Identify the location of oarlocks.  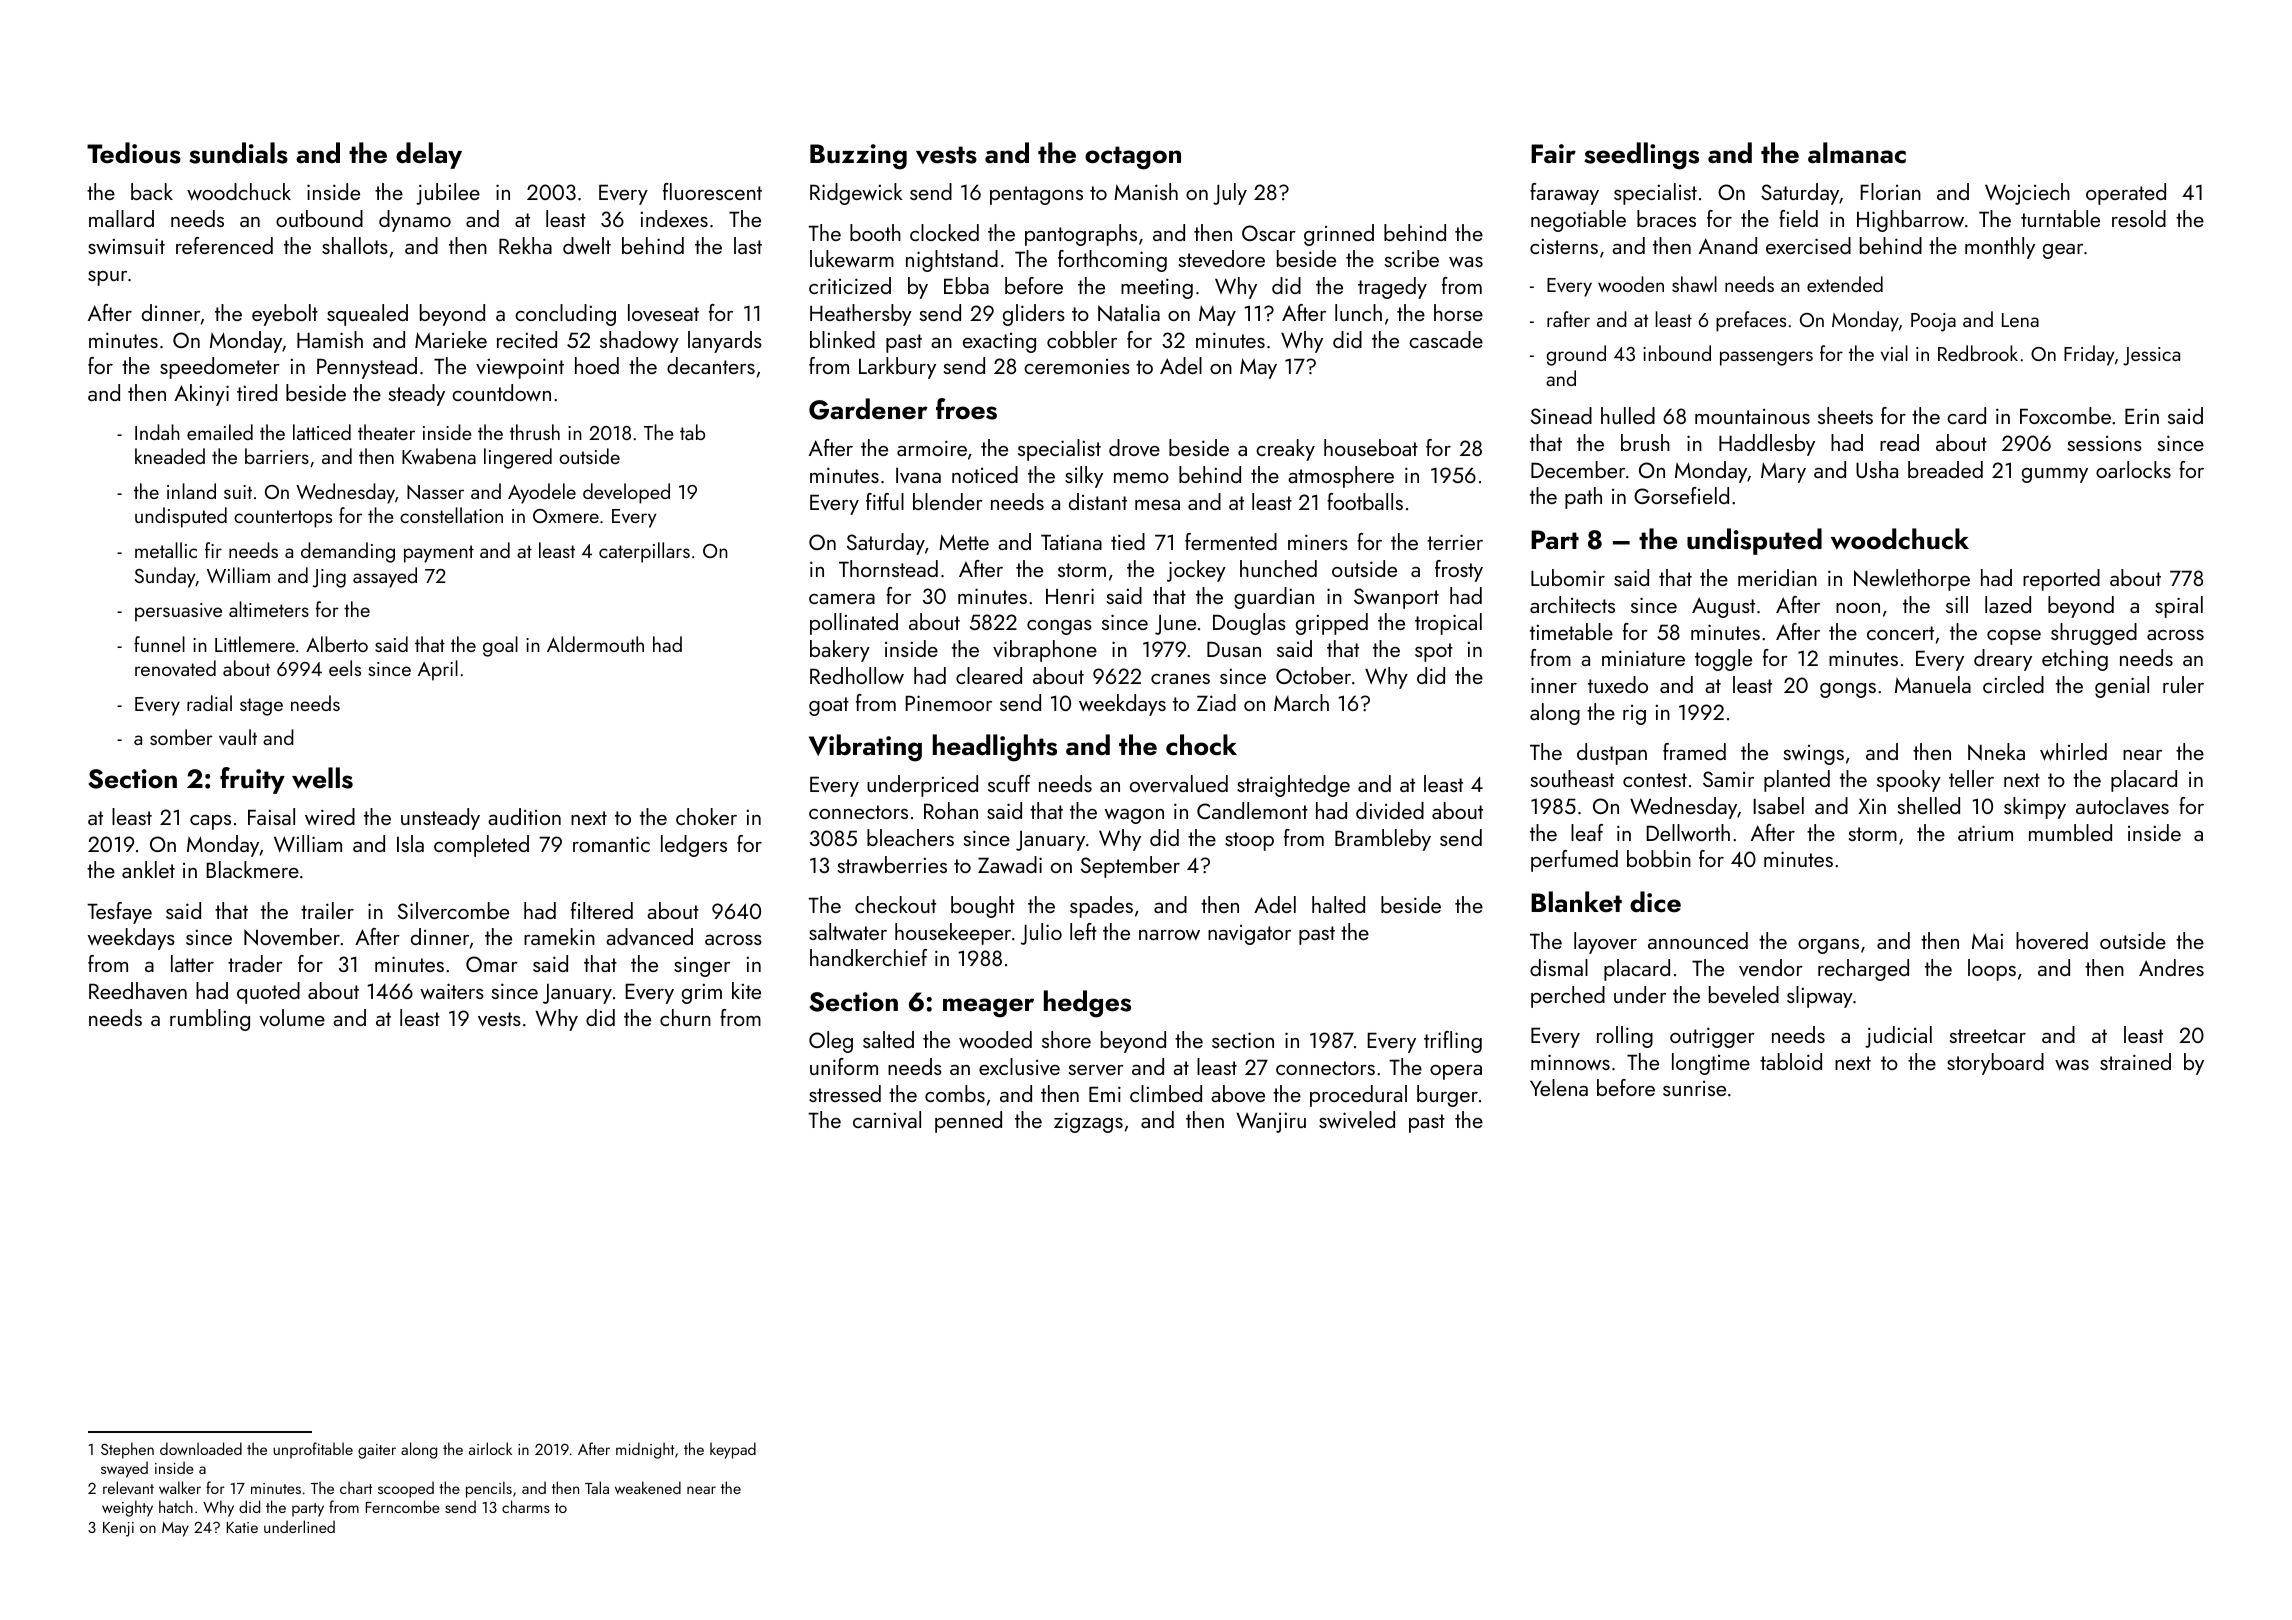
(2133, 469).
